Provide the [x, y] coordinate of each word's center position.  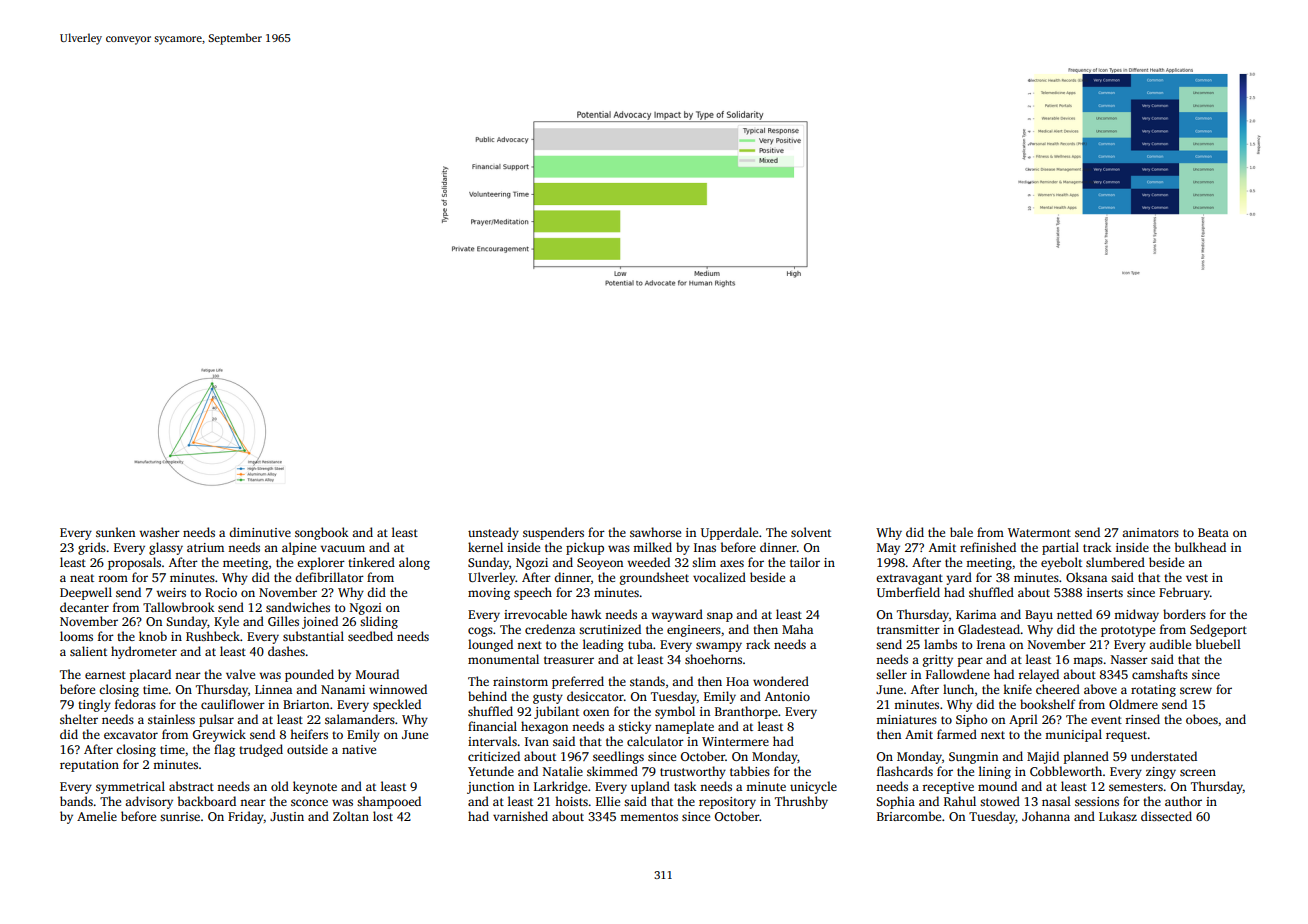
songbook [322, 533]
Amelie [97, 816]
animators [1150, 532]
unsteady [493, 533]
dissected [1166, 816]
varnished [520, 816]
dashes [286, 651]
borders [1184, 614]
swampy [719, 647]
